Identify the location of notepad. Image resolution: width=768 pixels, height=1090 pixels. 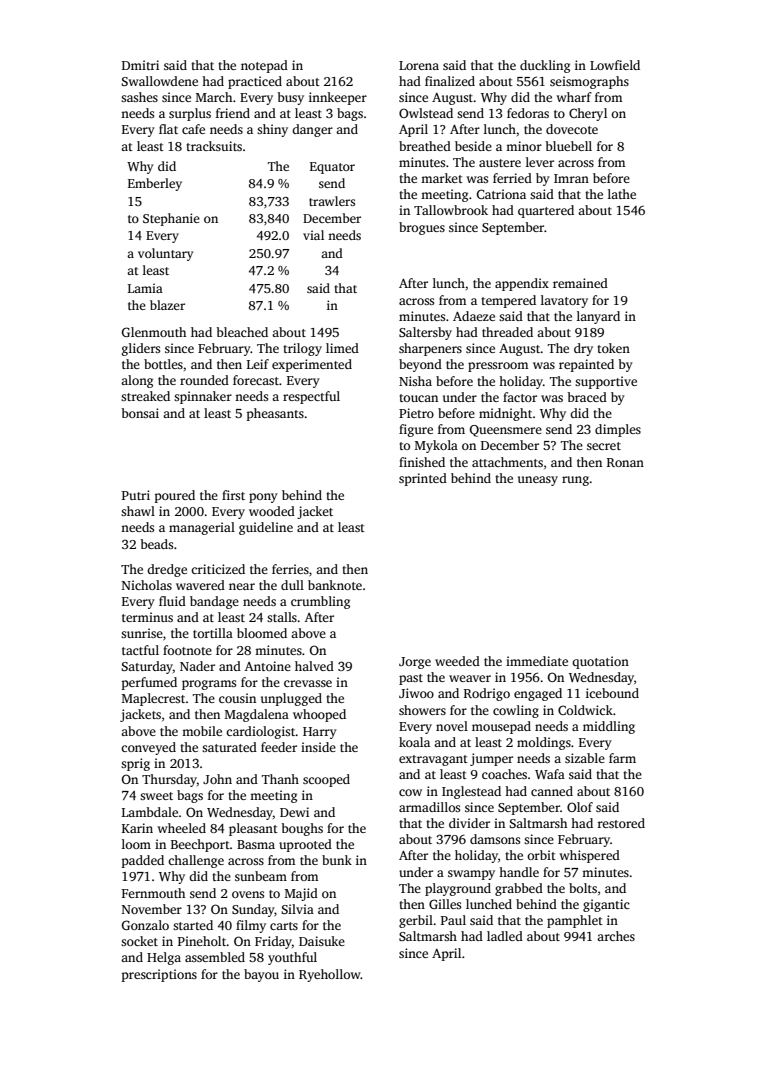
(264, 66).
